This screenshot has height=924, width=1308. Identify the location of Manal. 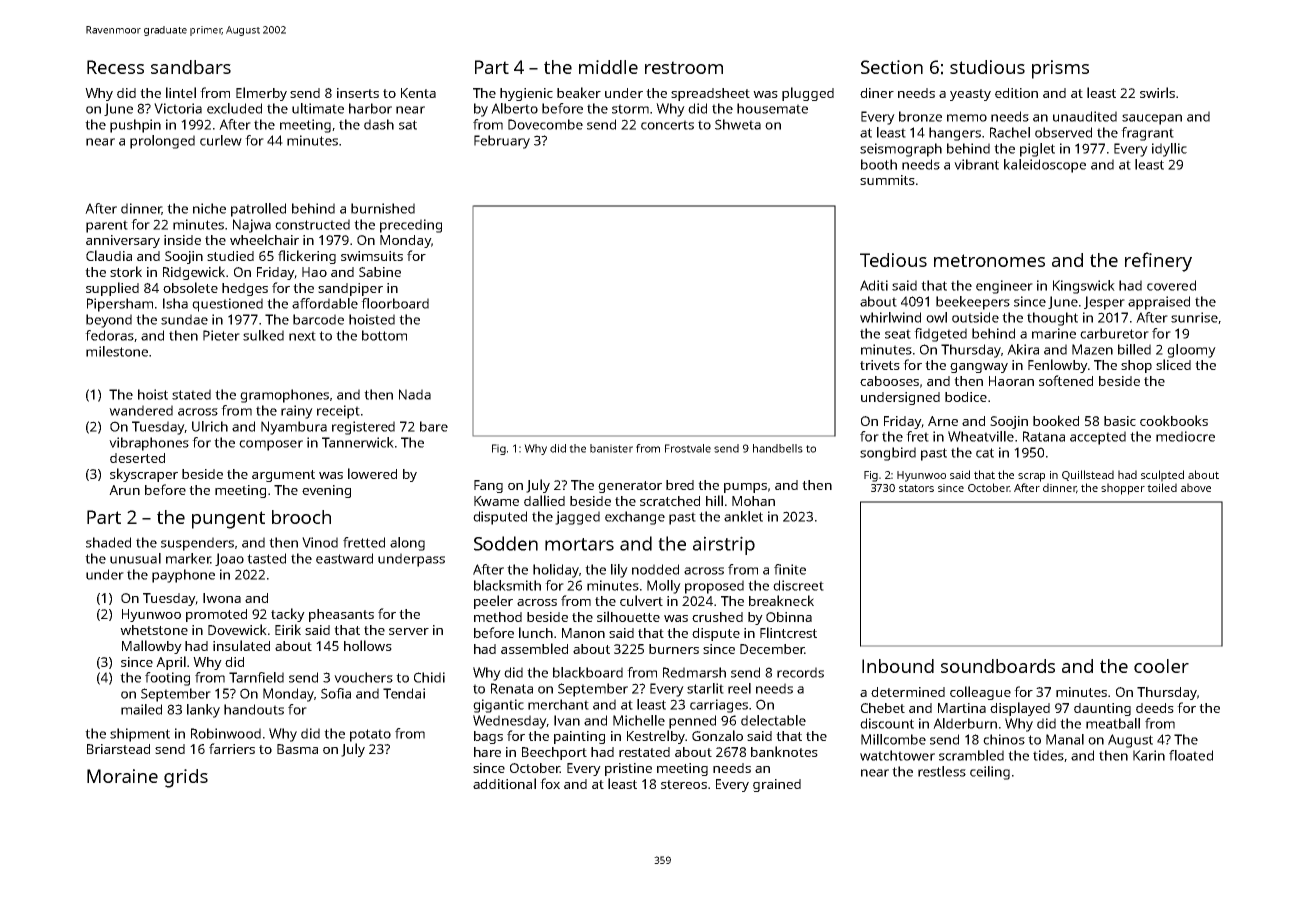
(1065, 739).
